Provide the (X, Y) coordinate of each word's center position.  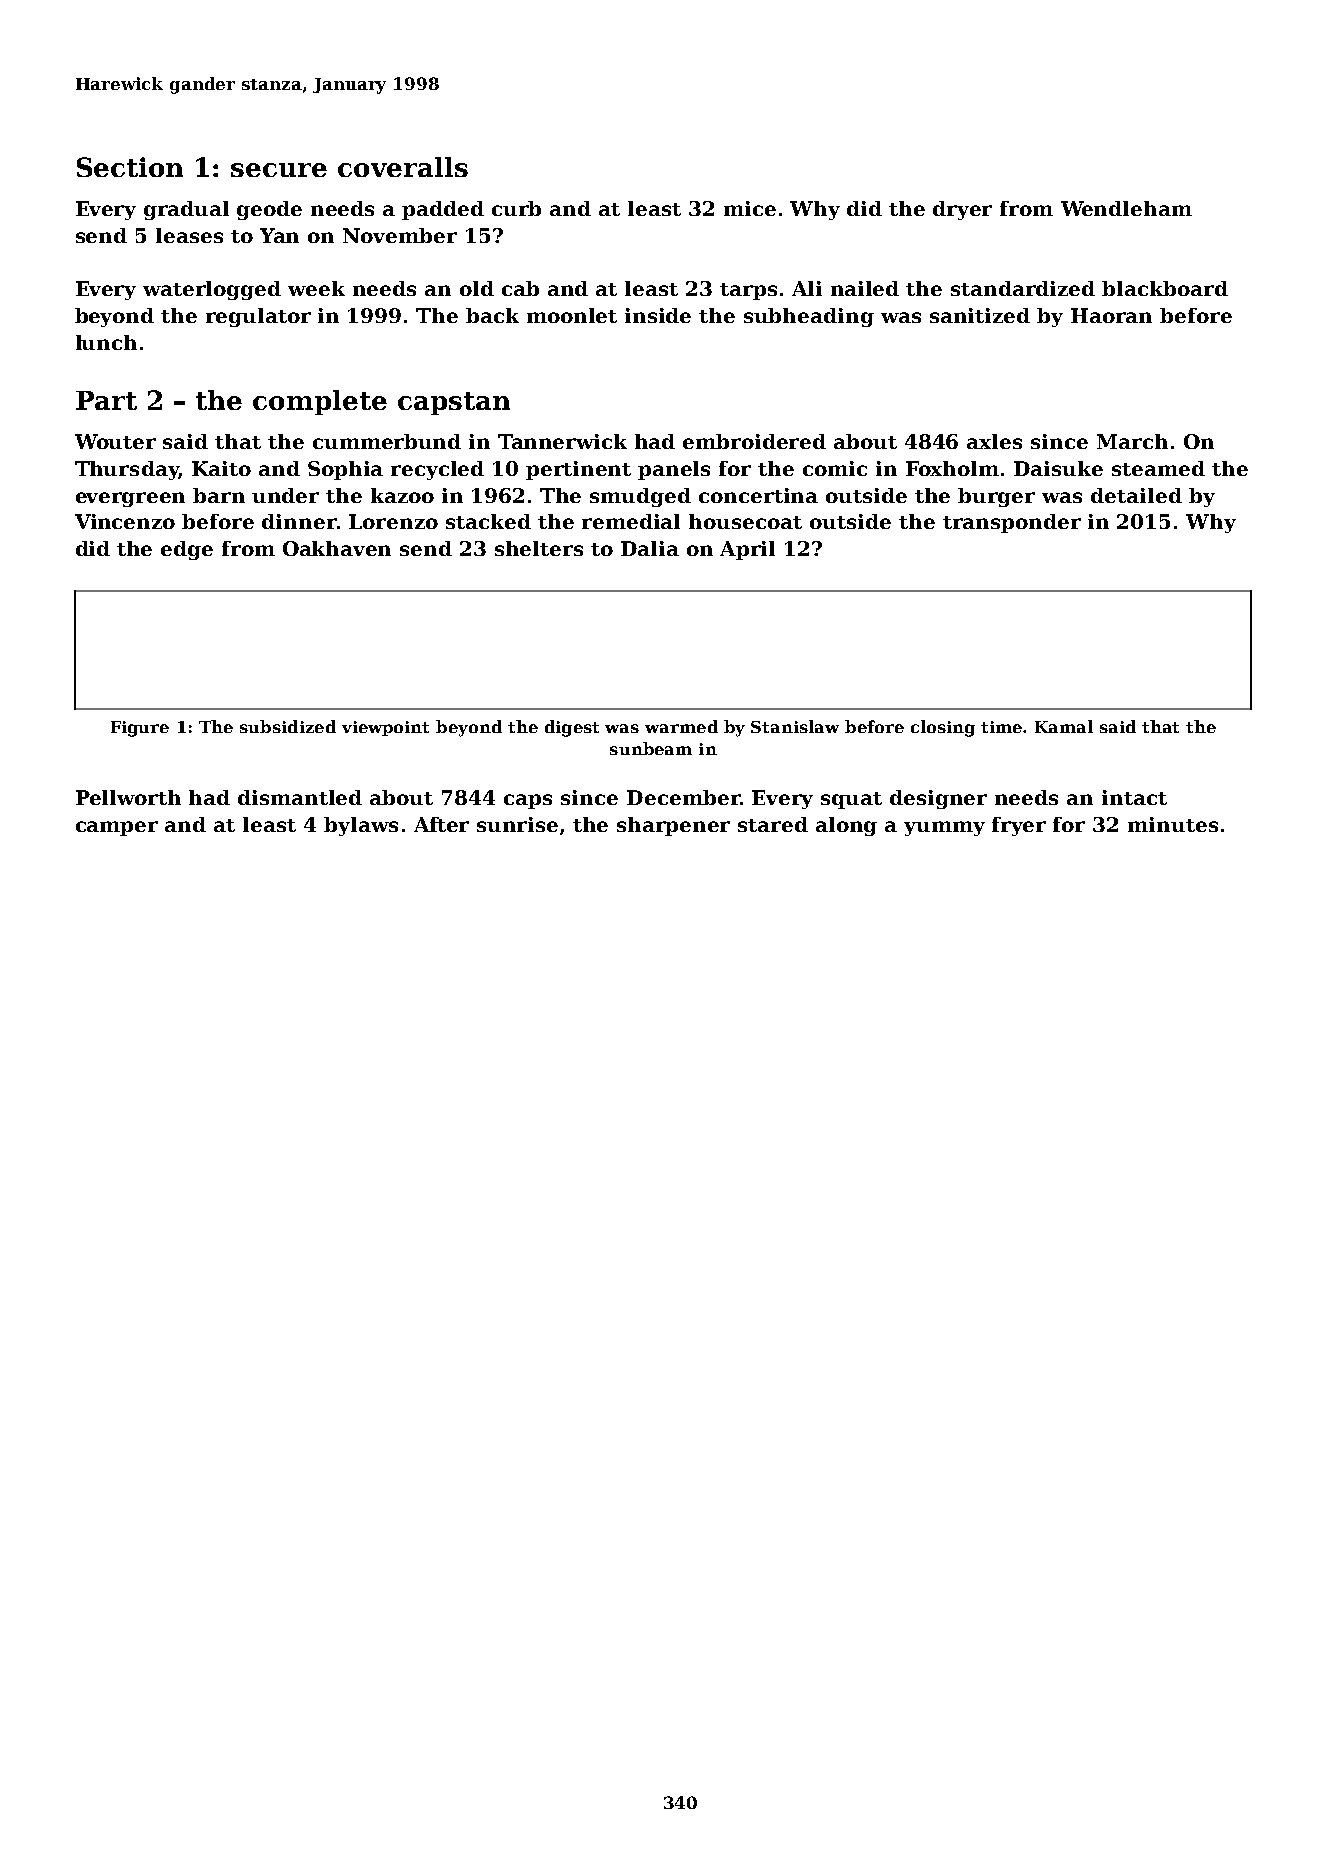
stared (773, 824)
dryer (962, 210)
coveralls (403, 167)
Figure (140, 729)
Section (130, 167)
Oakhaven (337, 548)
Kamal (1064, 726)
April (747, 550)
